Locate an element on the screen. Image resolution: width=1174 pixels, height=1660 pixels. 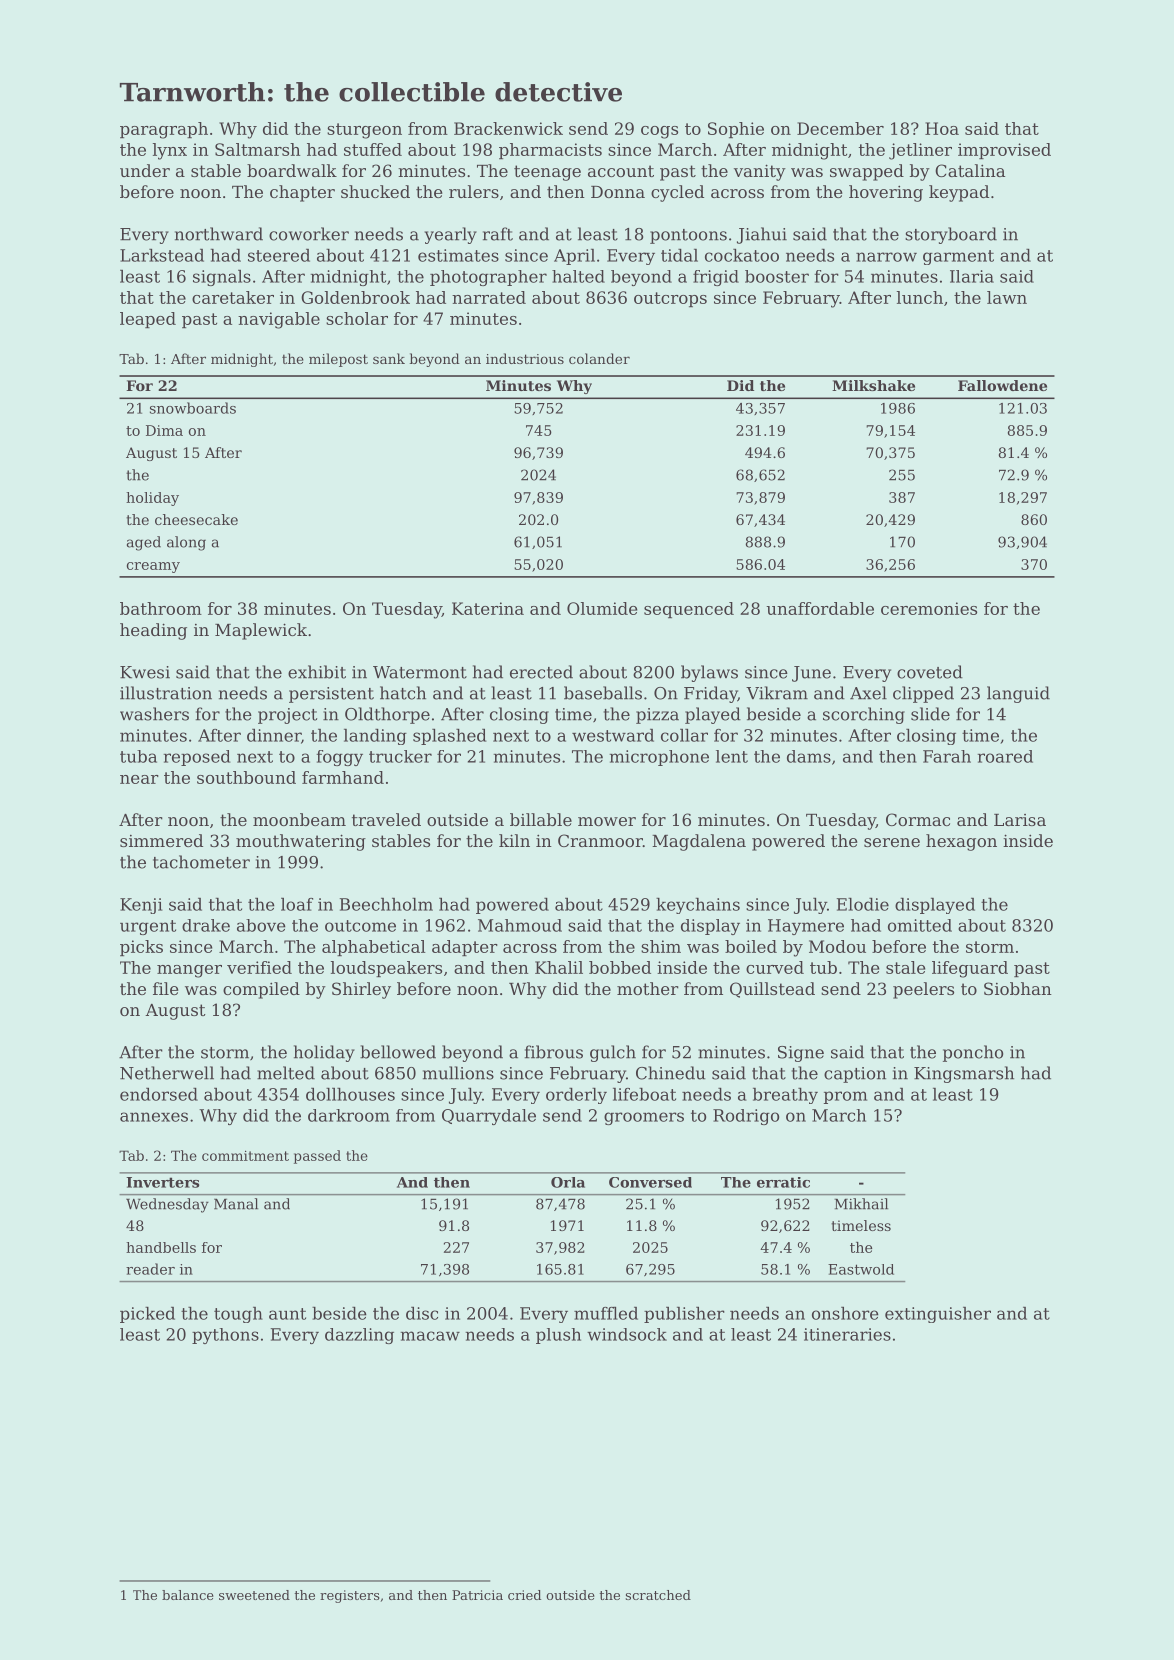
Watermont is located at coordinates (420, 672).
